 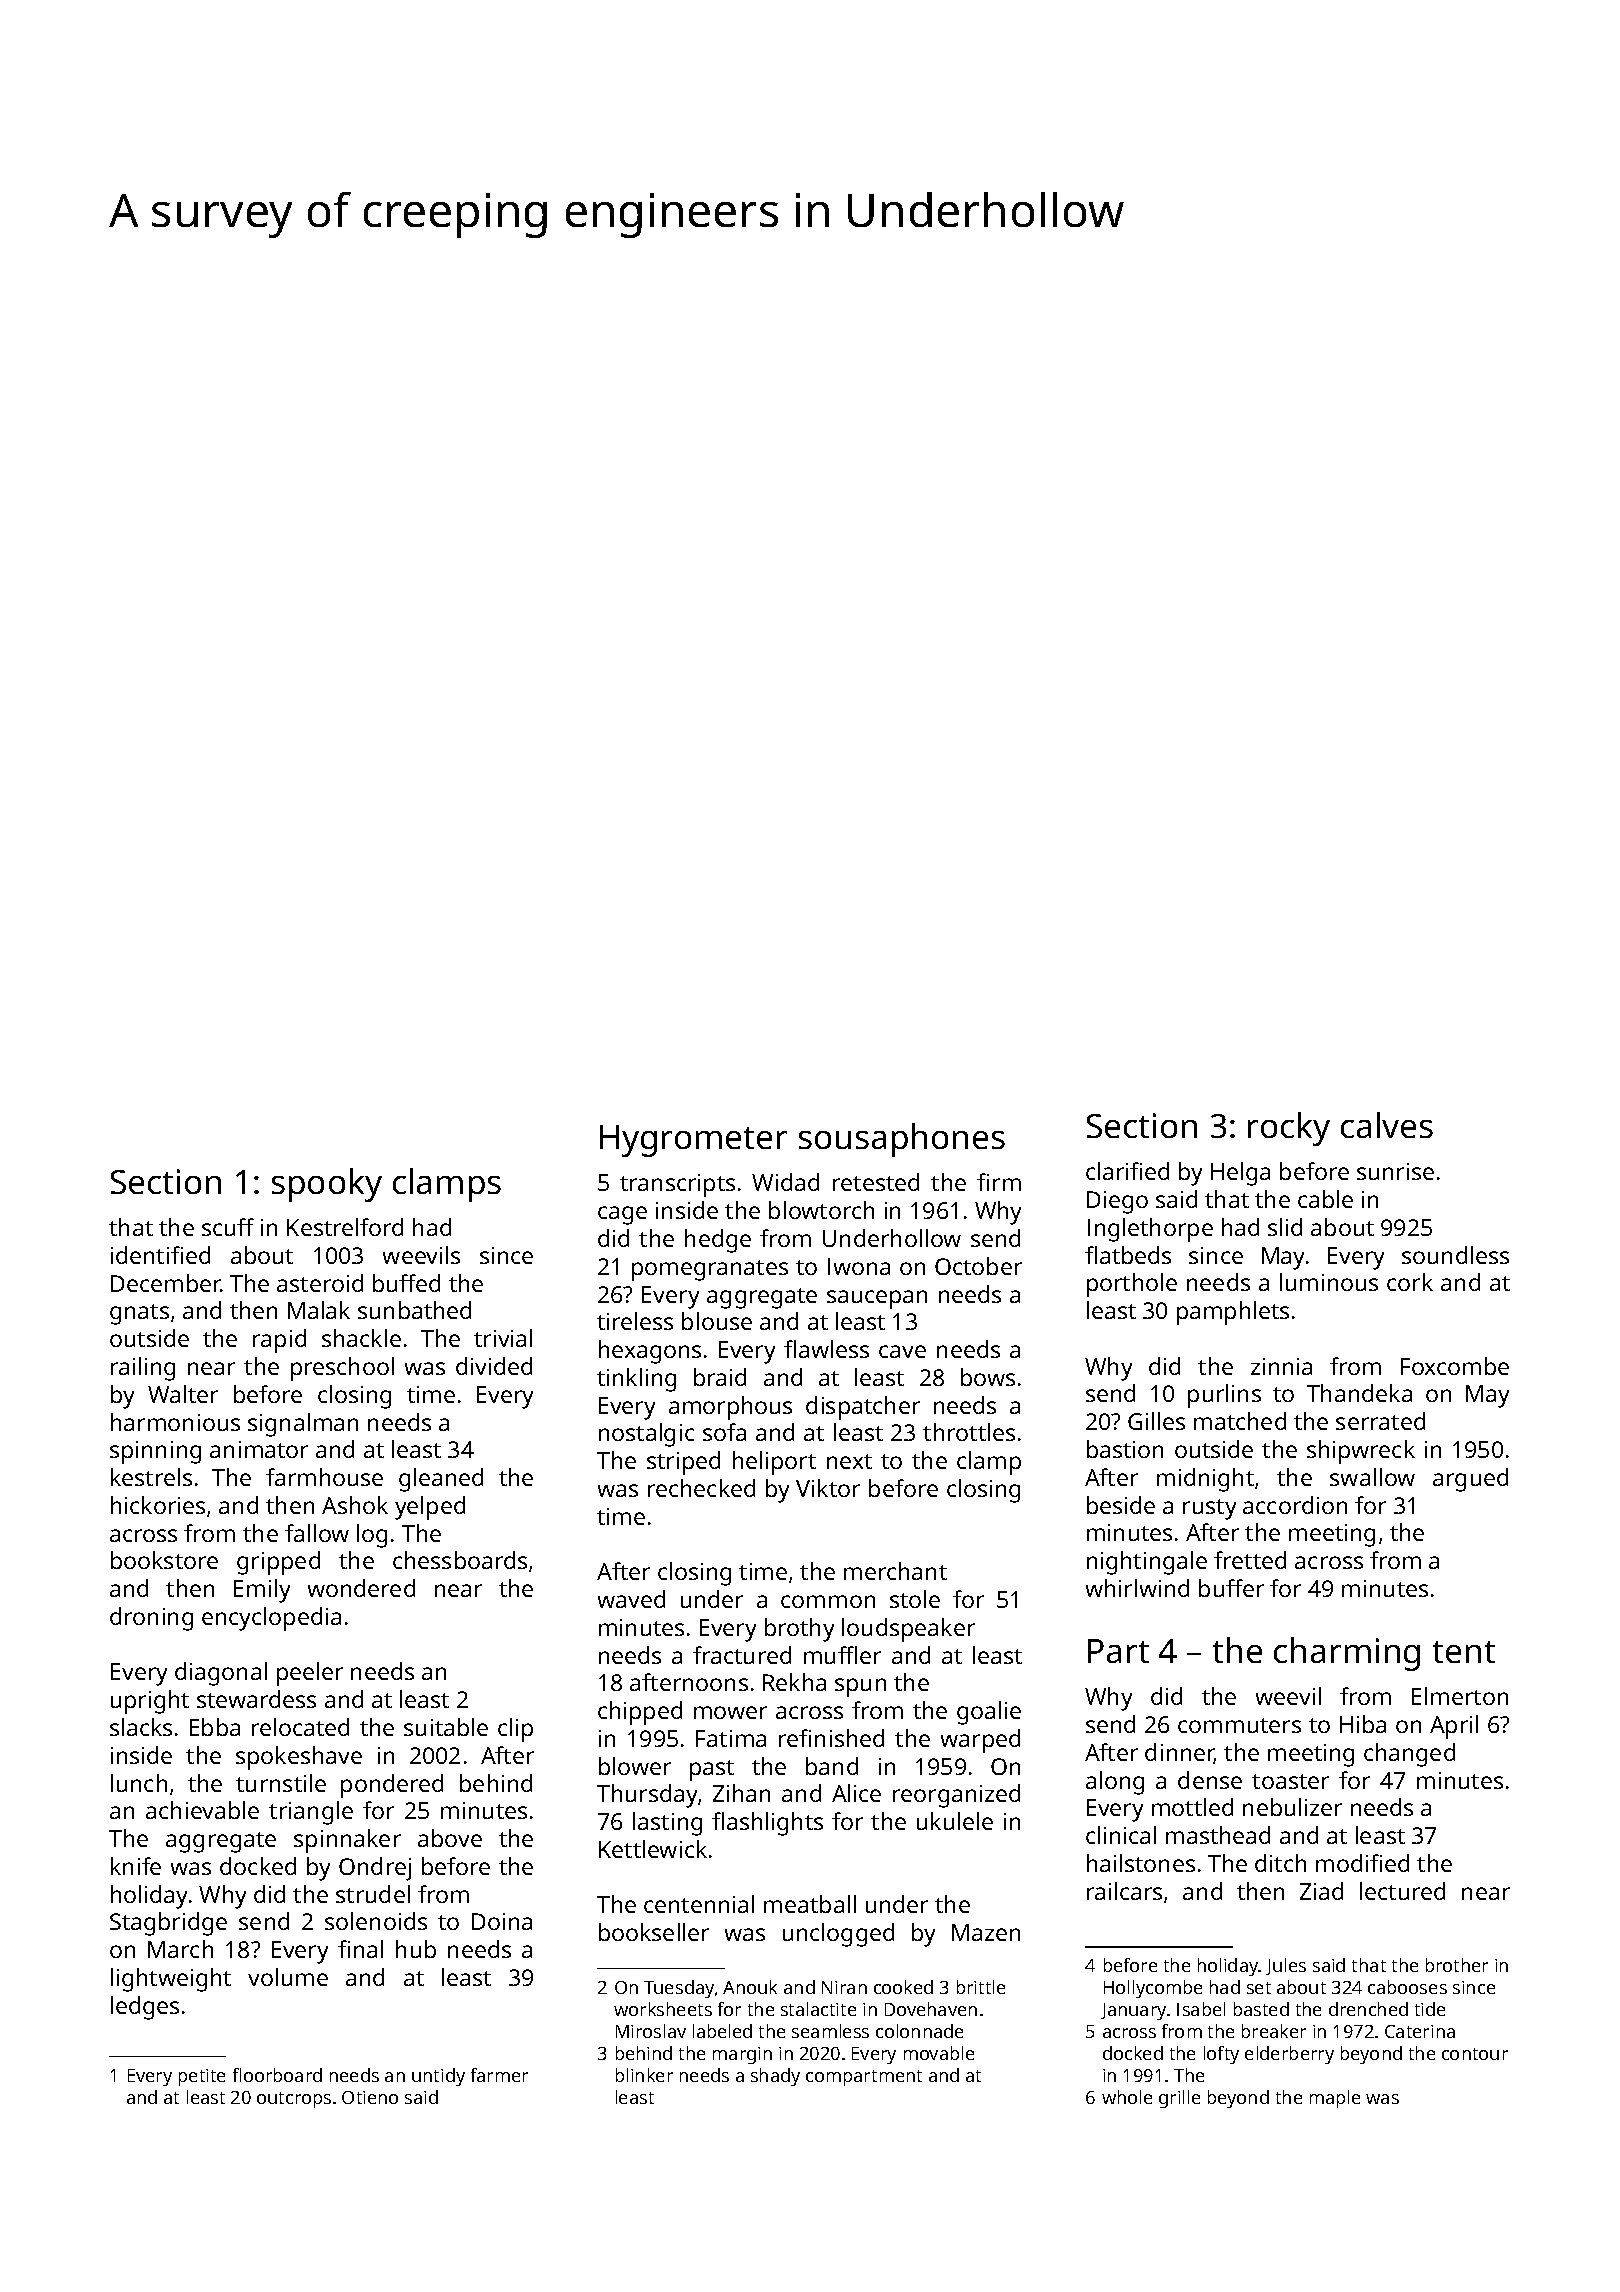 What do you see at coordinates (903, 1987) in the page?
I see `cooked` at bounding box center [903, 1987].
